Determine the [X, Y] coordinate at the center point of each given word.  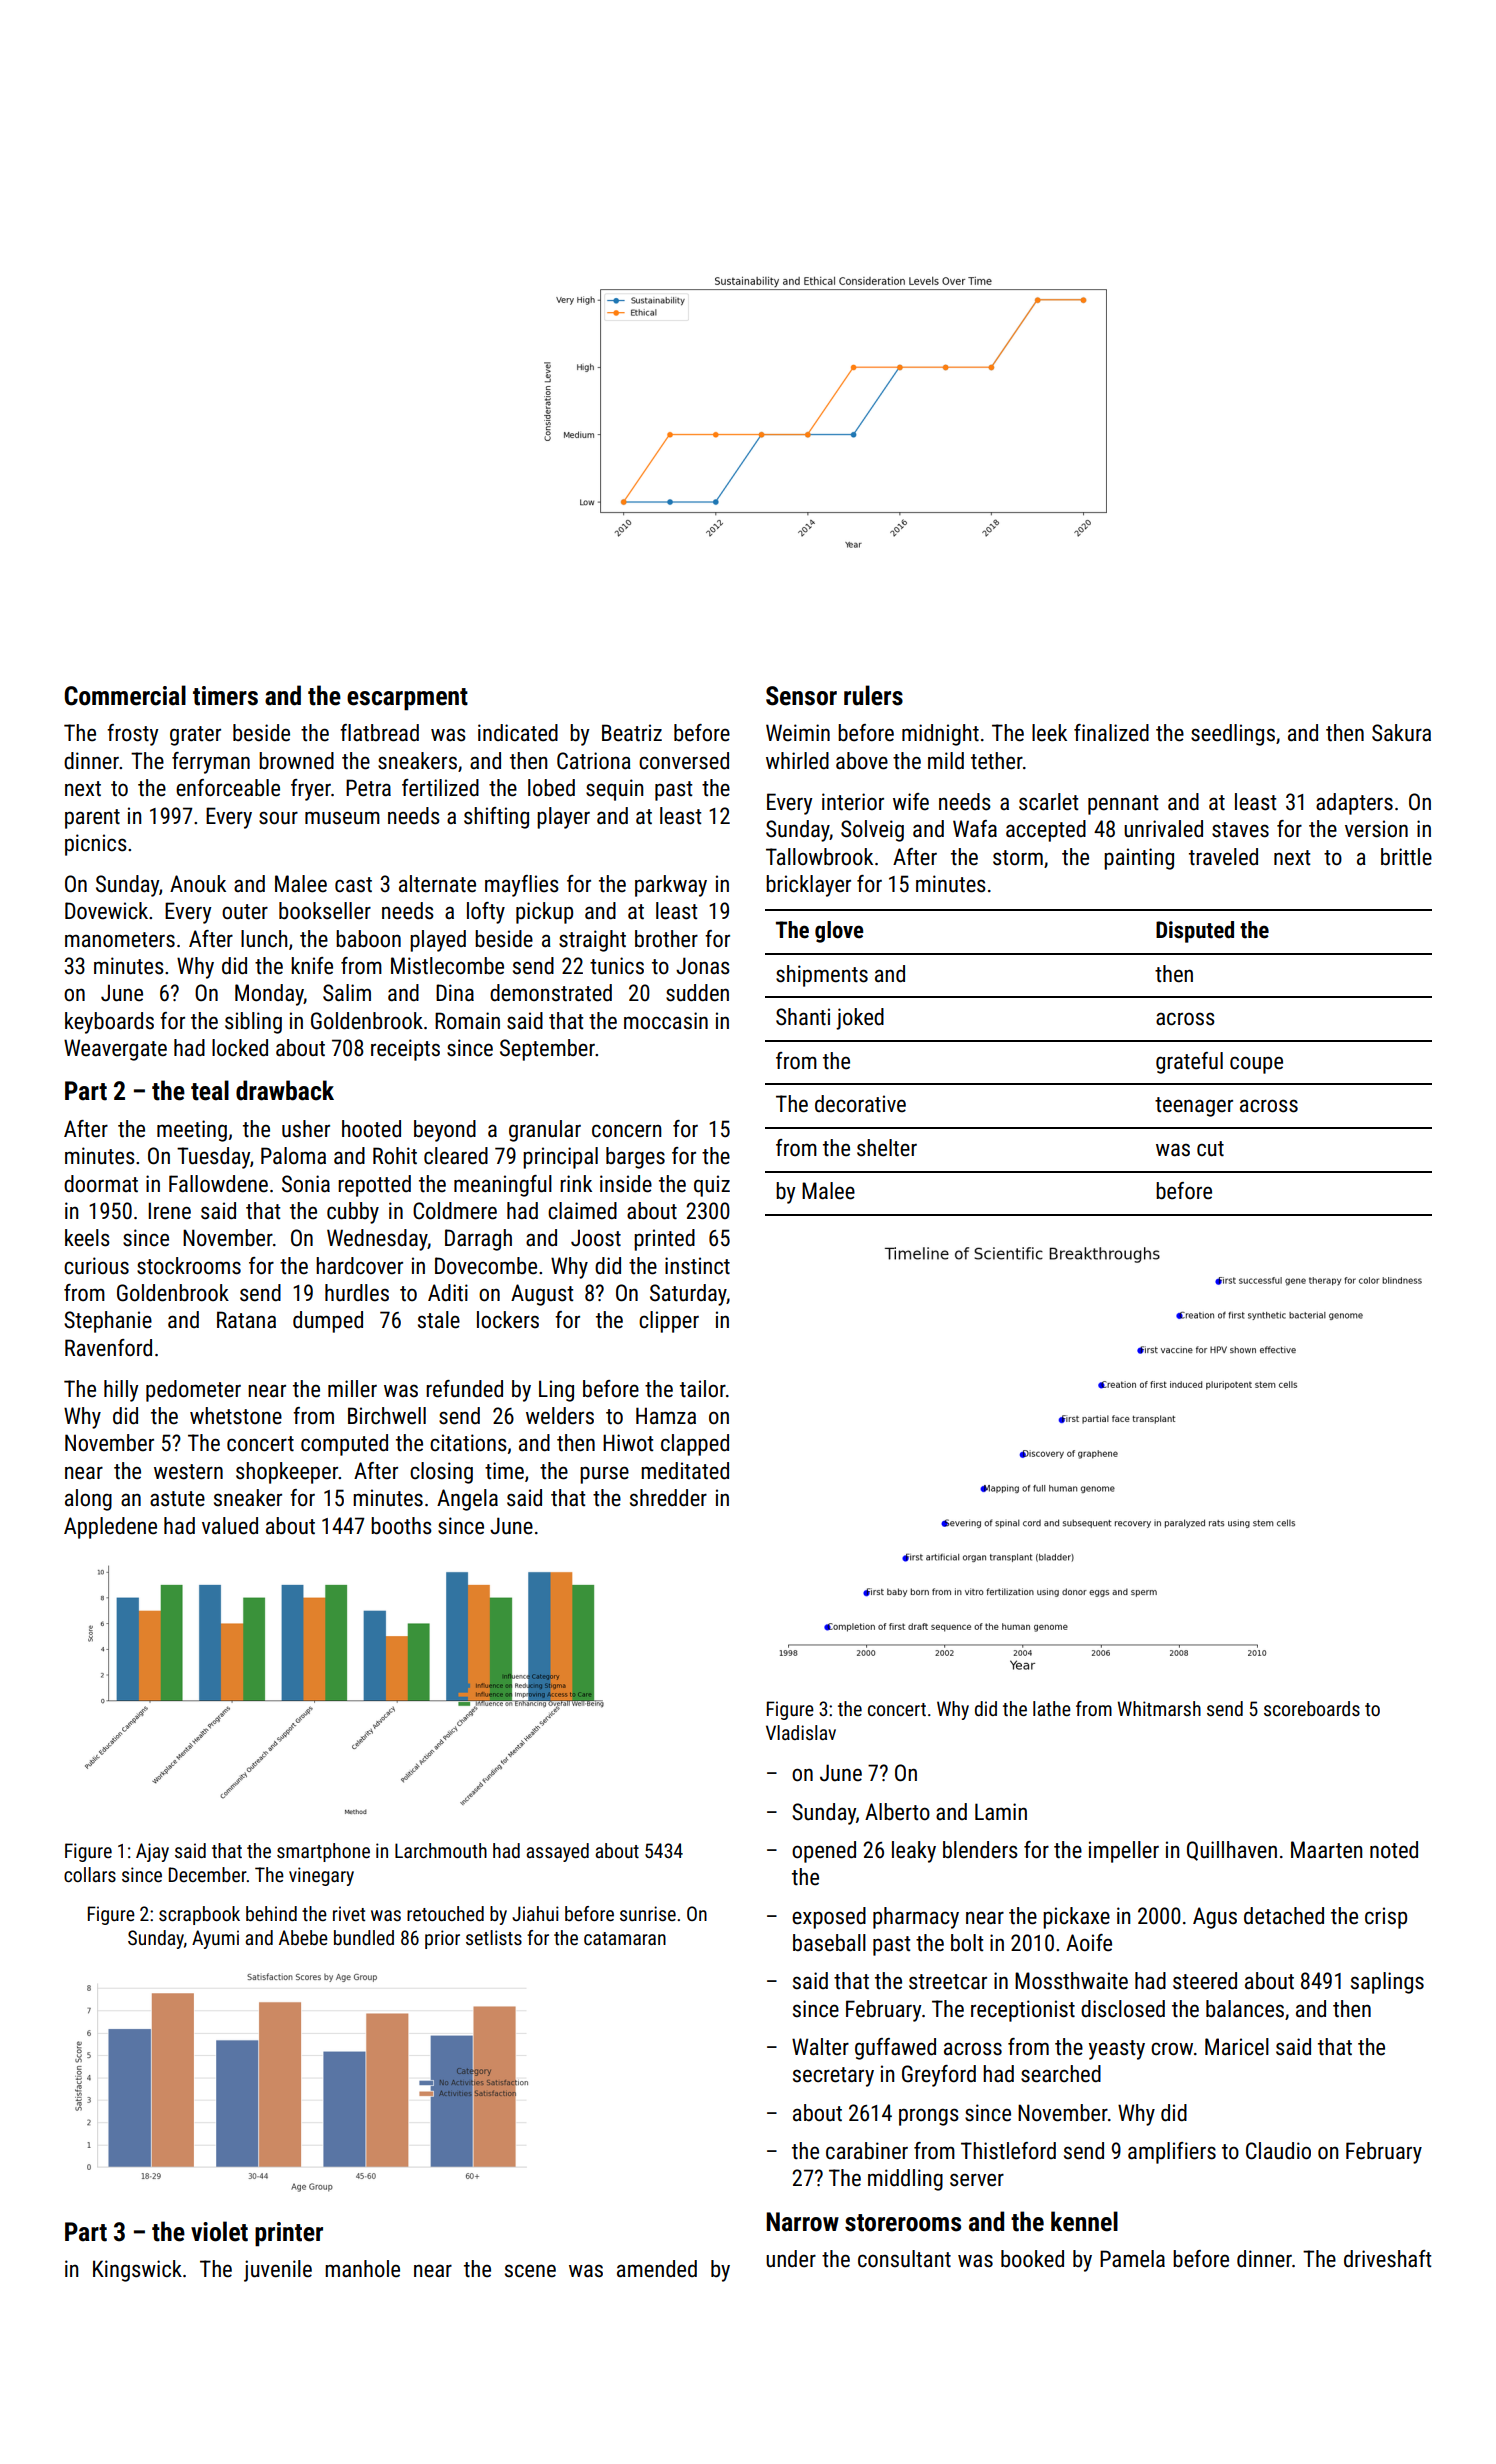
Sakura [1401, 733]
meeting [192, 1131]
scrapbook [199, 1915]
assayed [557, 1852]
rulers [873, 695]
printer [289, 2234]
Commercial [125, 695]
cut [1210, 1149]
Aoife [1089, 1943]
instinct [697, 1266]
